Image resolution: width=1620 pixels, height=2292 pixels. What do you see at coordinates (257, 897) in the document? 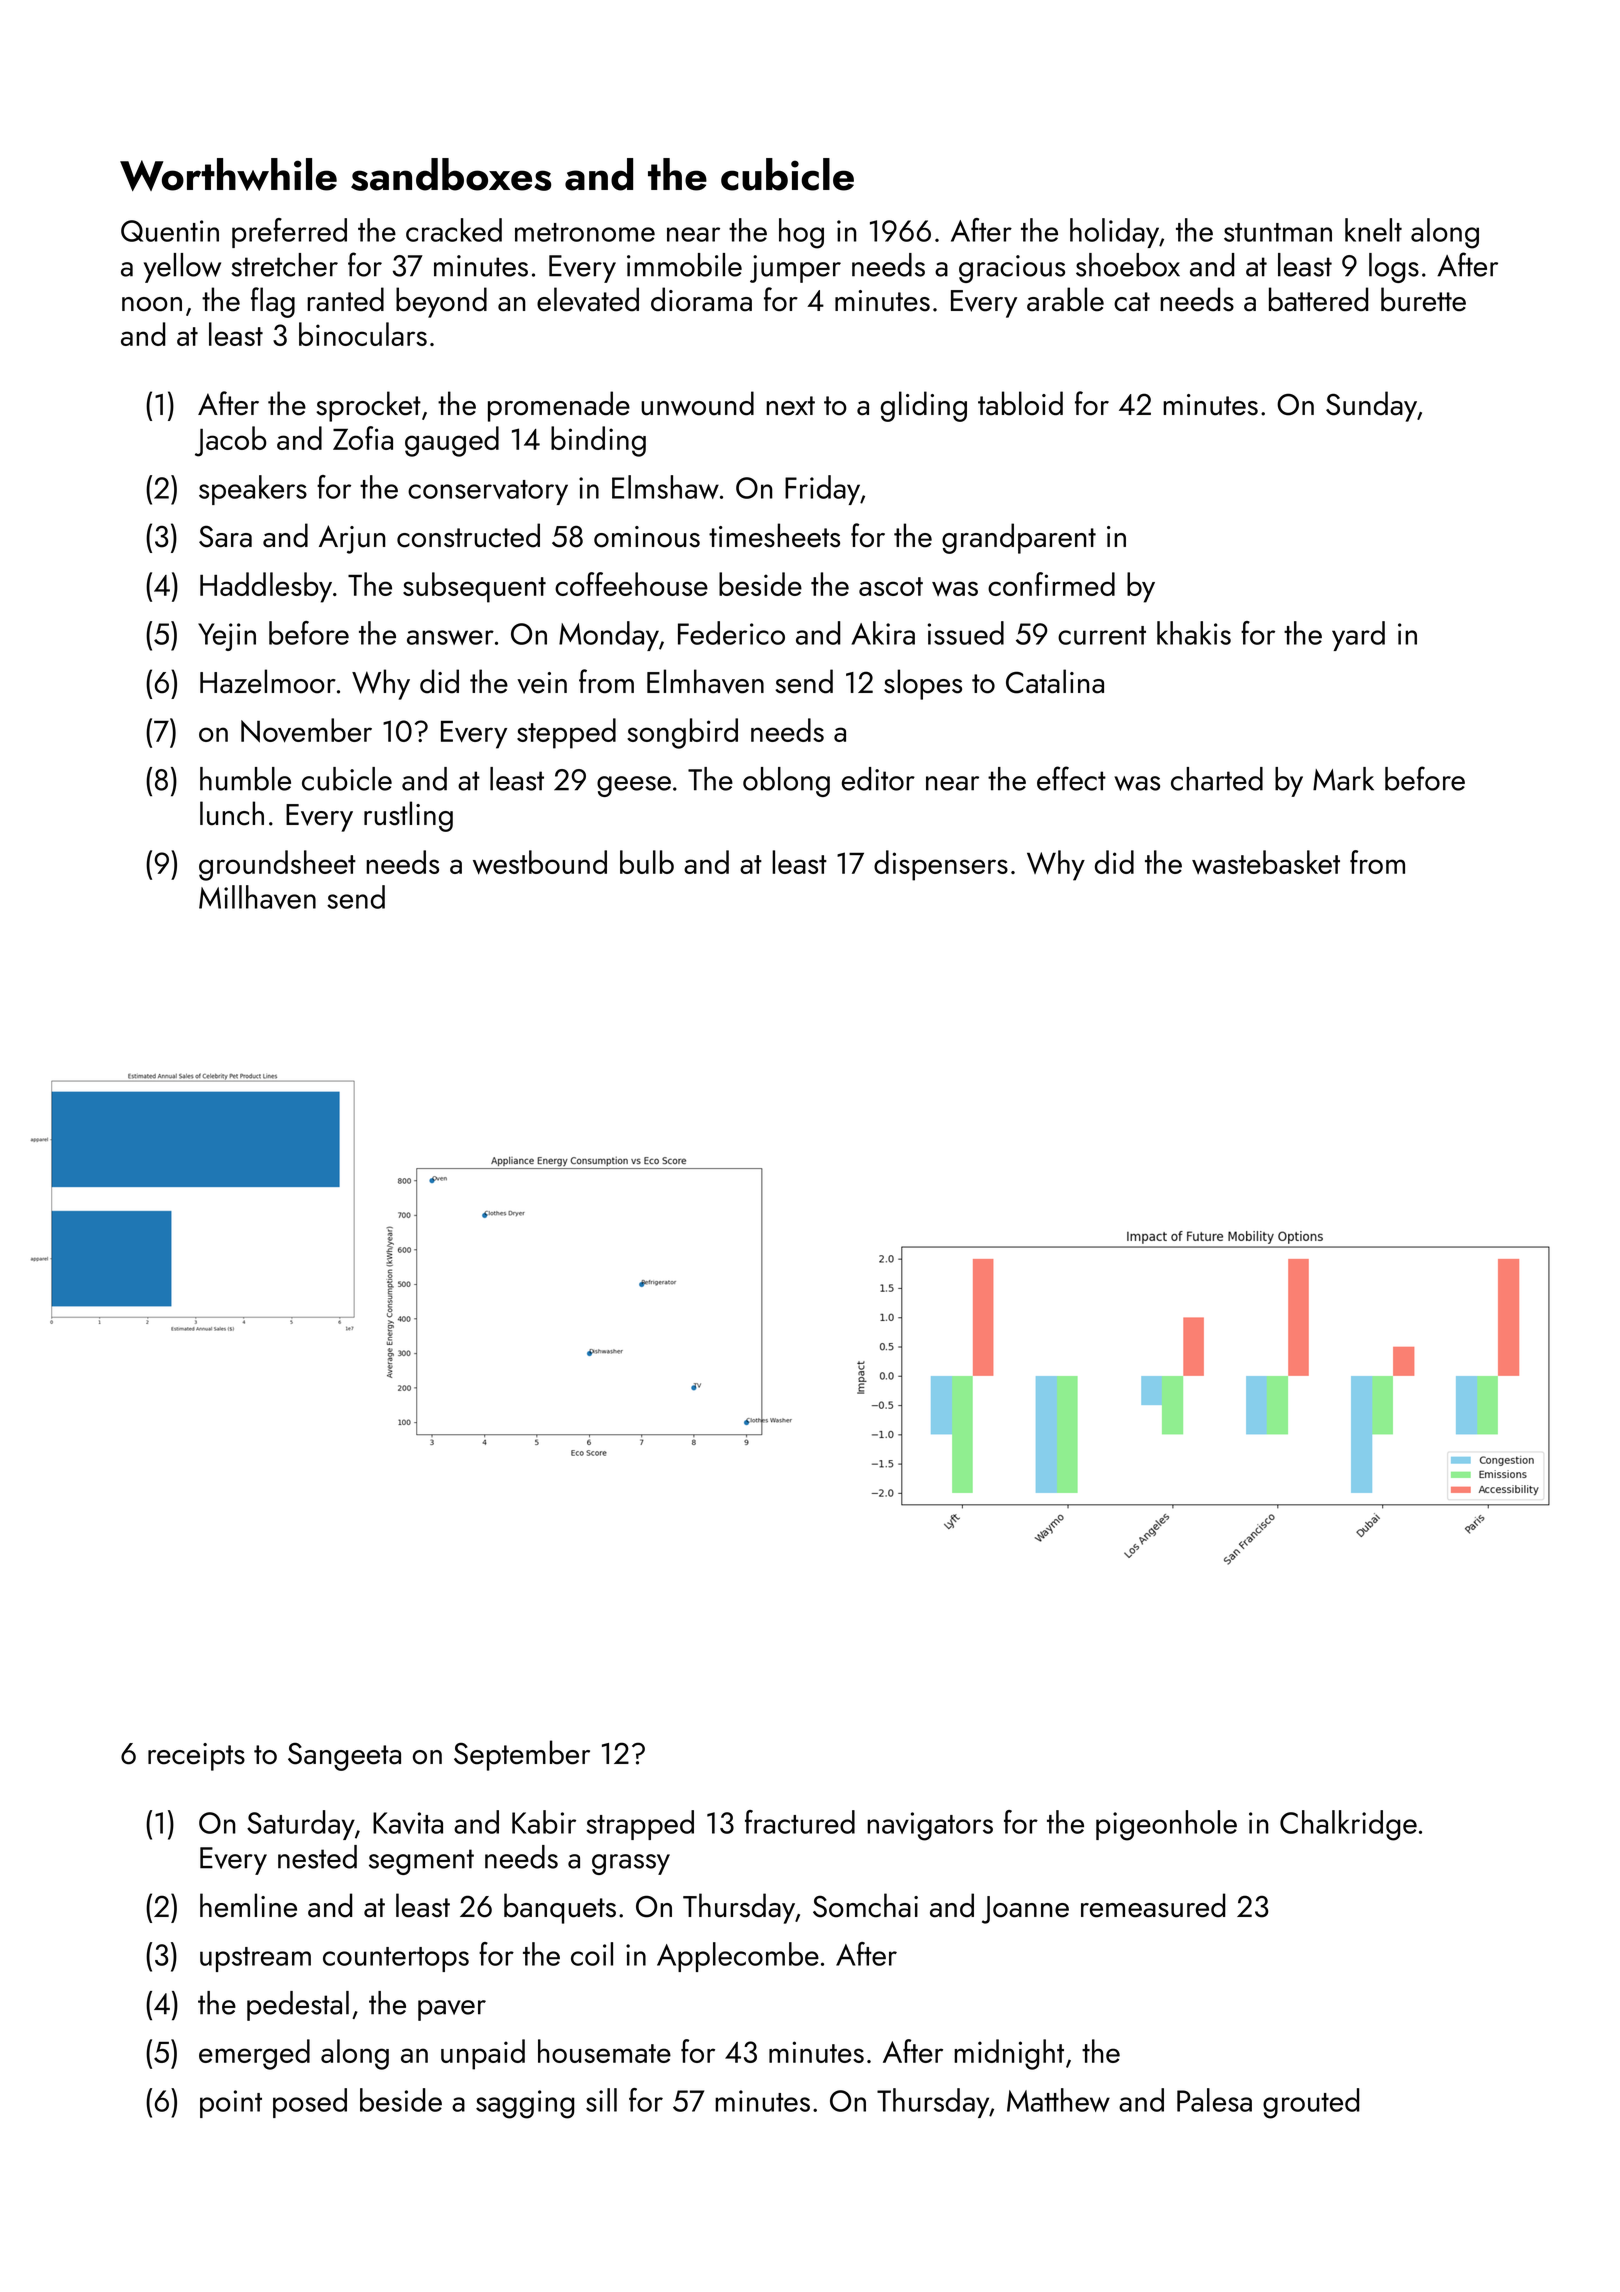
I see `Millhaven` at bounding box center [257, 897].
